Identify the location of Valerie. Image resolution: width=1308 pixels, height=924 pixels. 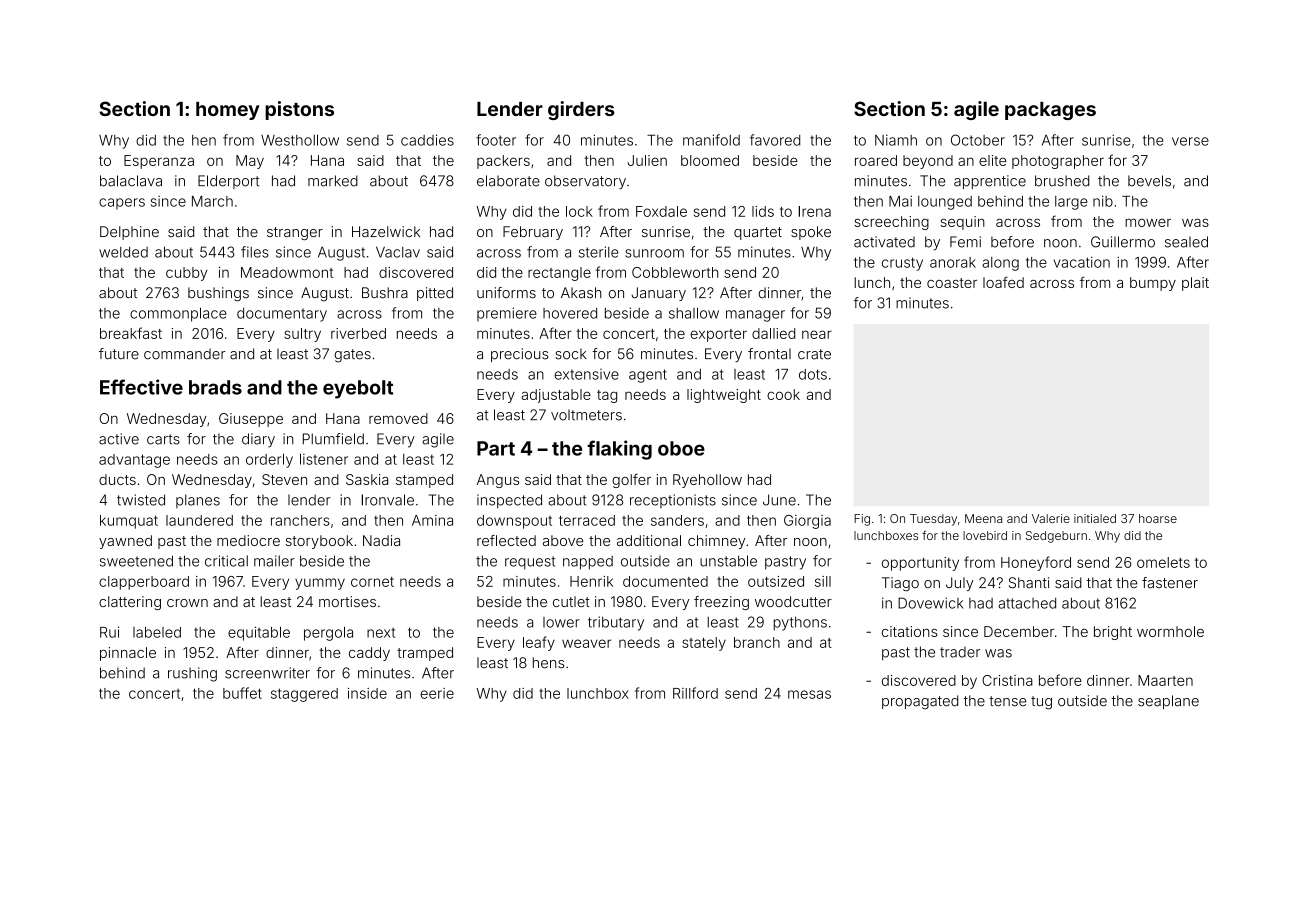
(1051, 518).
